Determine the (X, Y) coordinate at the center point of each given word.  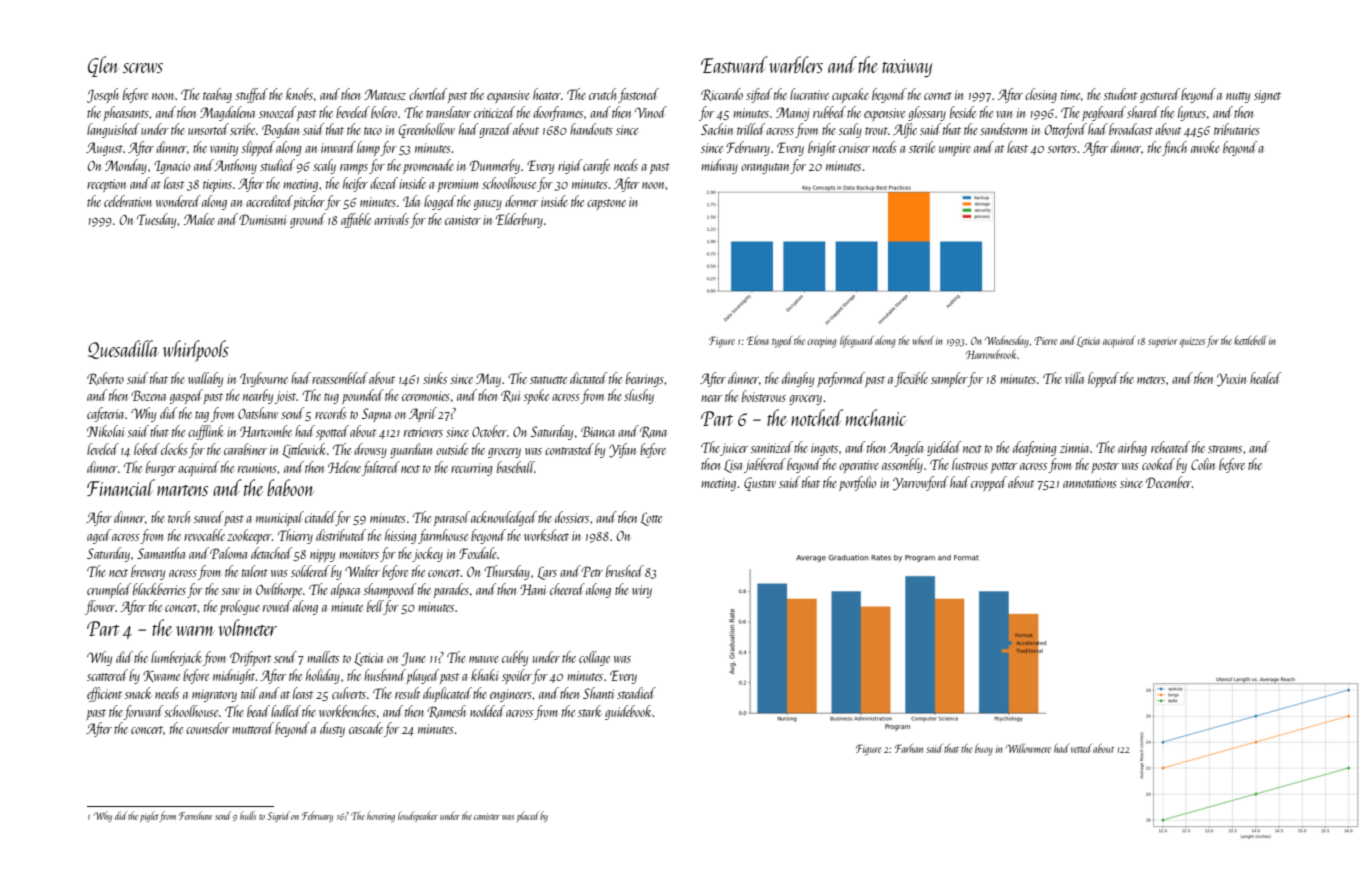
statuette (548, 380)
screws (143, 68)
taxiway (907, 68)
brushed (625, 571)
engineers (511, 695)
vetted (1081, 748)
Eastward (734, 64)
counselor (208, 728)
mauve (484, 659)
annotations (1090, 483)
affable (356, 220)
